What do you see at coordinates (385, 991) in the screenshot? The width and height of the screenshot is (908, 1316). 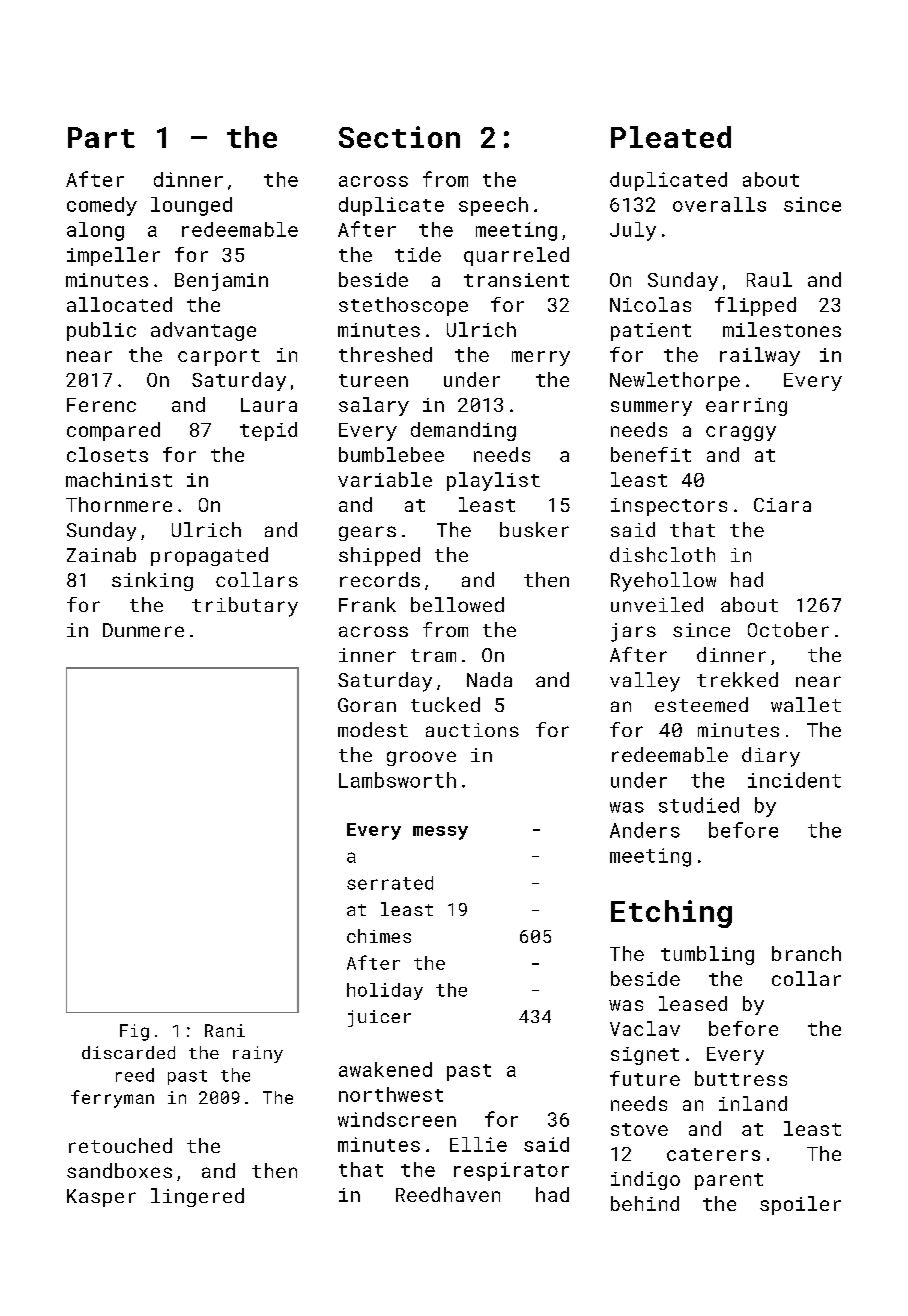 I see `holiday` at bounding box center [385, 991].
